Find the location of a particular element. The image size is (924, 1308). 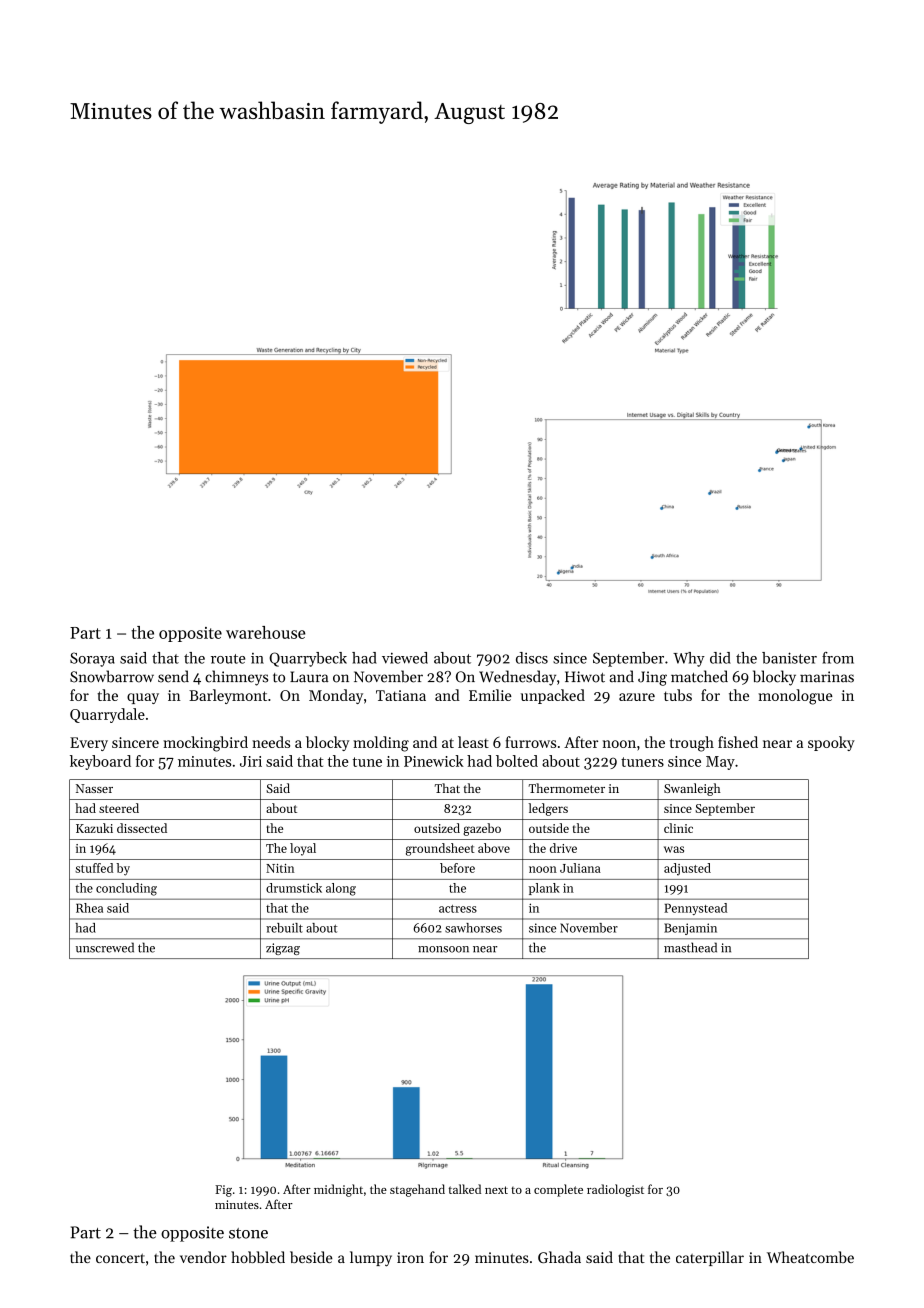

Kazuki is located at coordinates (94, 828).
